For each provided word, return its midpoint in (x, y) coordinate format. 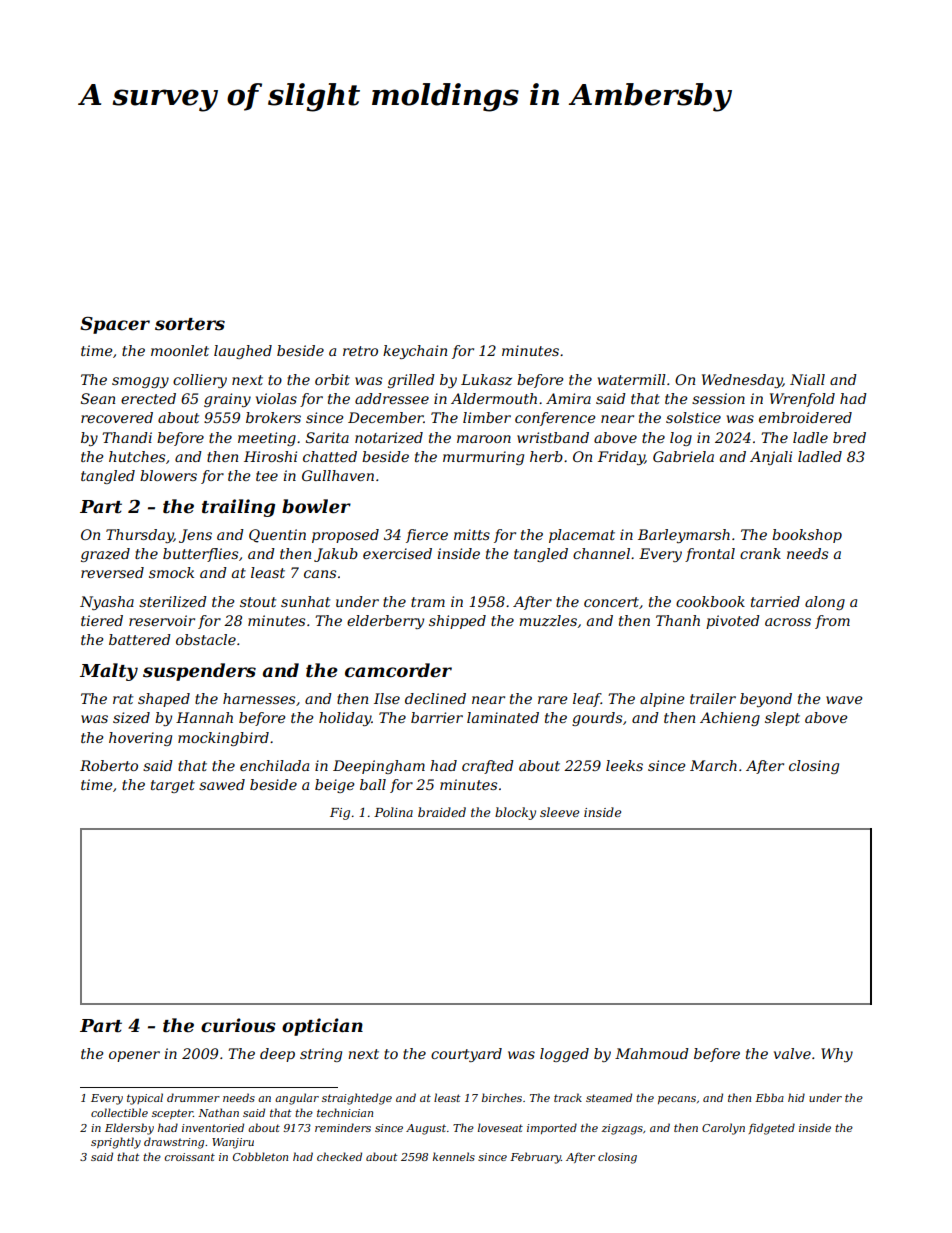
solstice (693, 417)
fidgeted (772, 1129)
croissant (190, 1157)
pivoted (733, 622)
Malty (109, 672)
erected (148, 398)
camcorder (398, 670)
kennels (454, 1156)
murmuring (483, 458)
